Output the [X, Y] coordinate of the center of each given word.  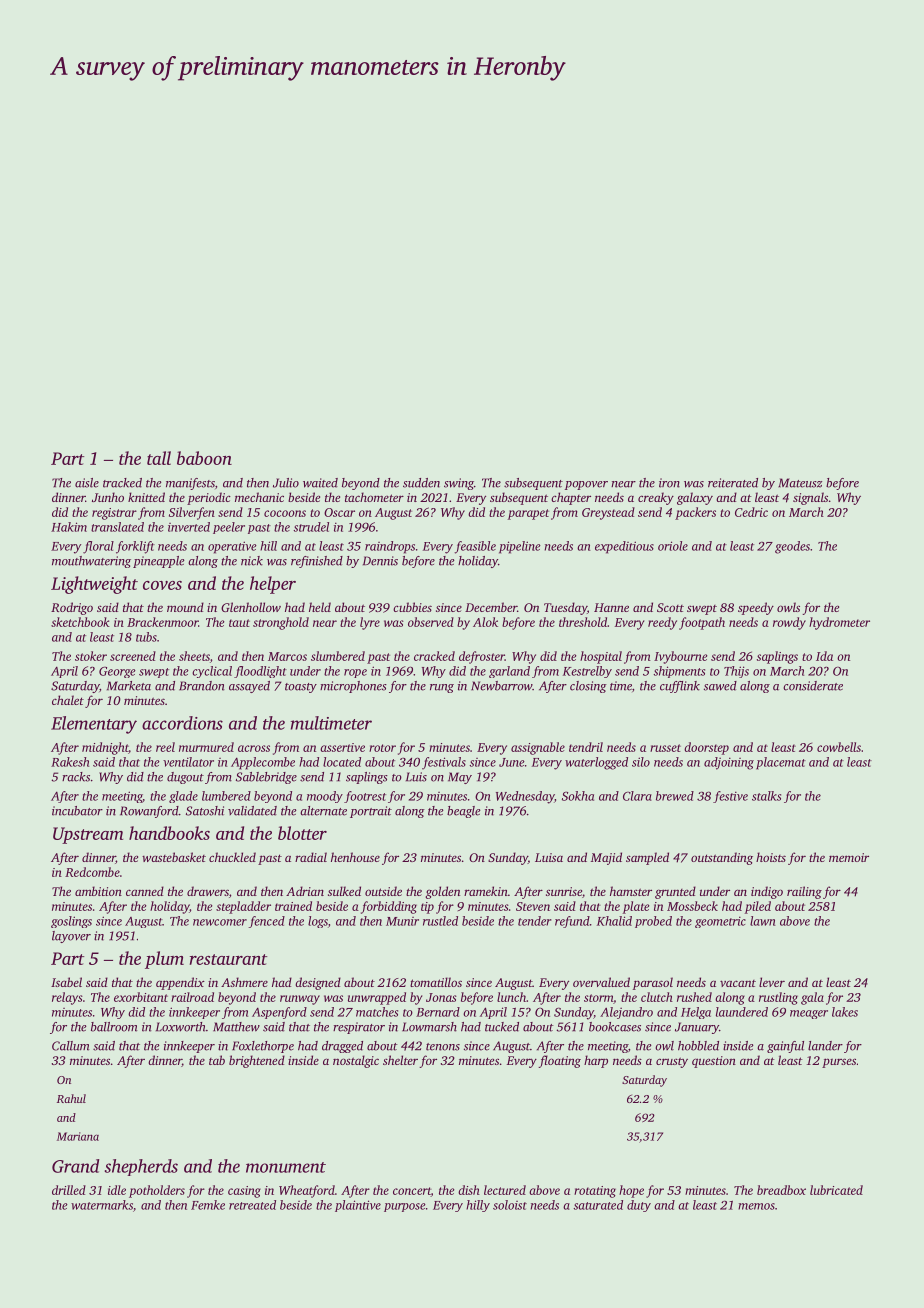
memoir [849, 857]
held [320, 607]
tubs [146, 637]
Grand [75, 1166]
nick [252, 561]
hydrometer [839, 623]
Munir [402, 921]
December [491, 607]
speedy [756, 608]
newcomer [220, 922]
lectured [505, 1190]
